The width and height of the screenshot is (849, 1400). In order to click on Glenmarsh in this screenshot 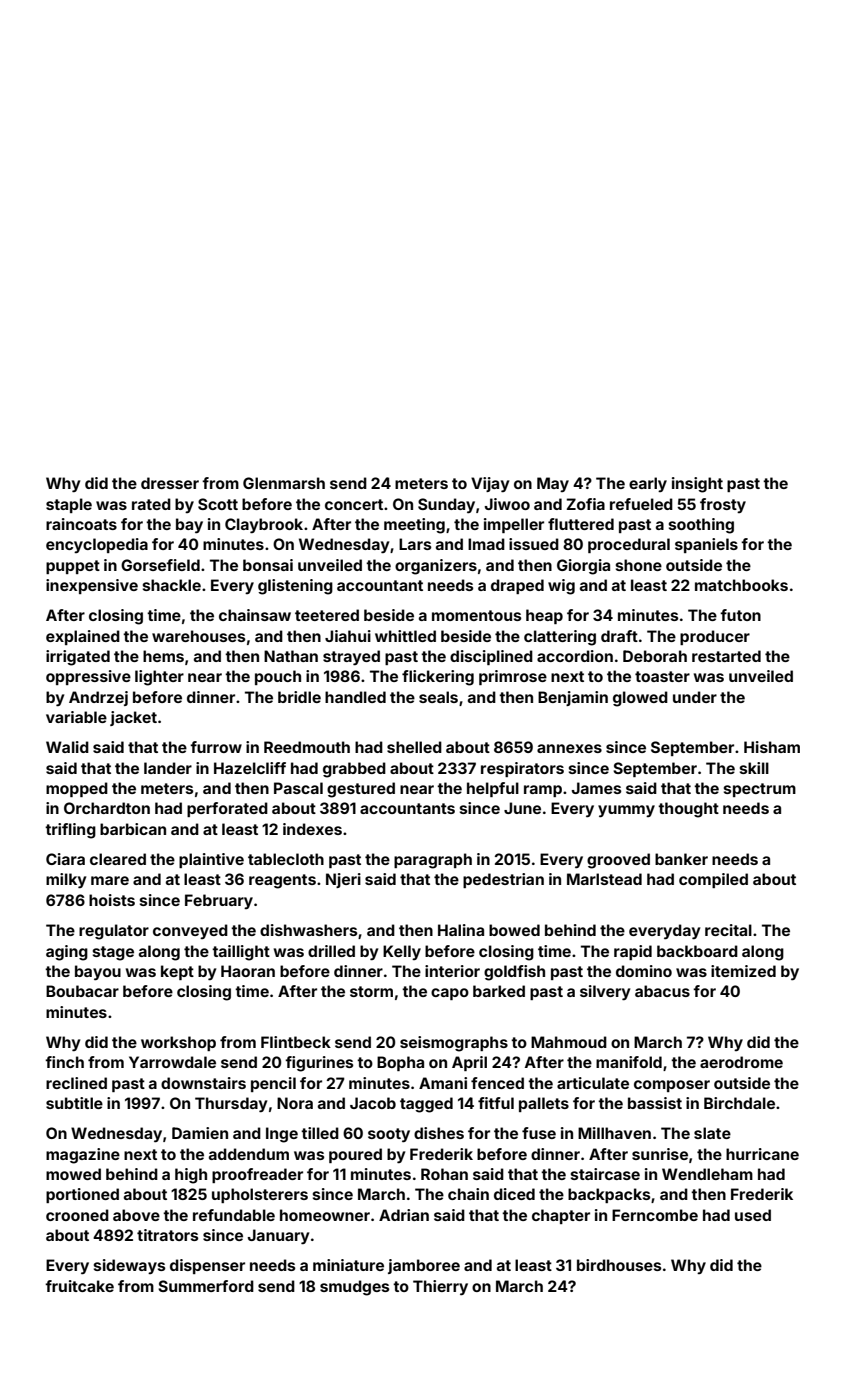, I will do `click(284, 483)`.
